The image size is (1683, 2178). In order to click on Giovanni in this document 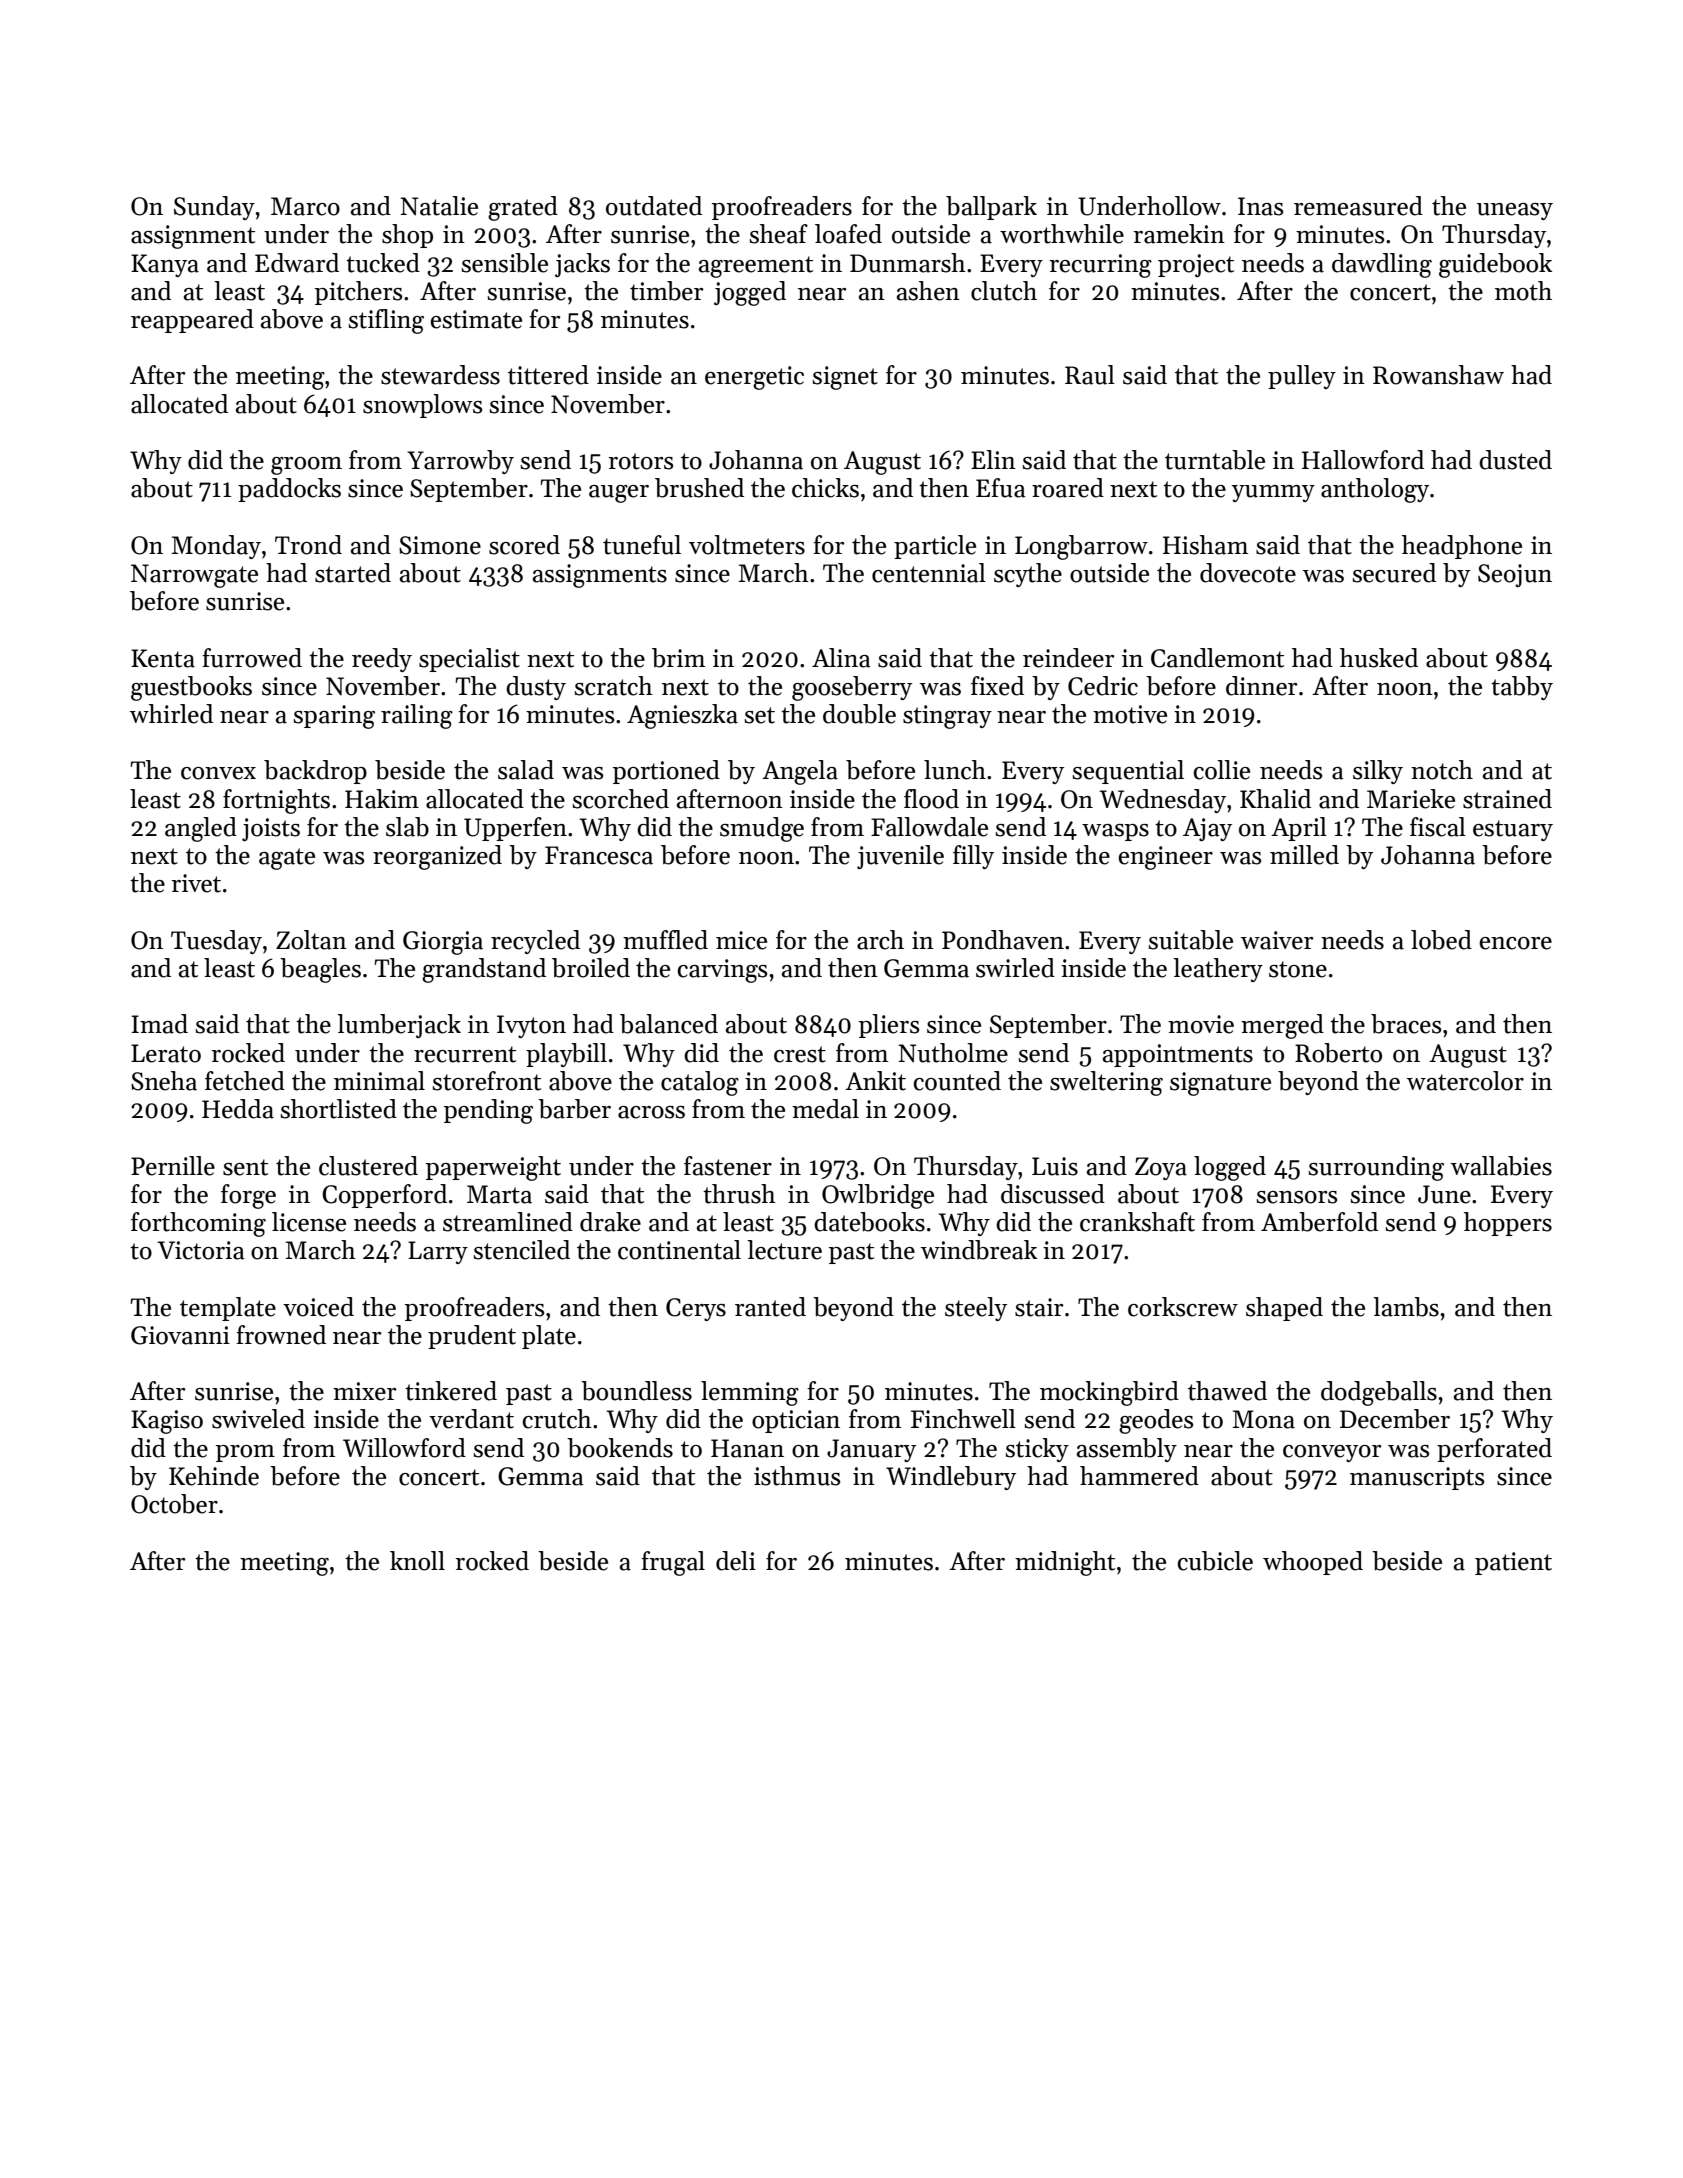, I will do `click(180, 1335)`.
